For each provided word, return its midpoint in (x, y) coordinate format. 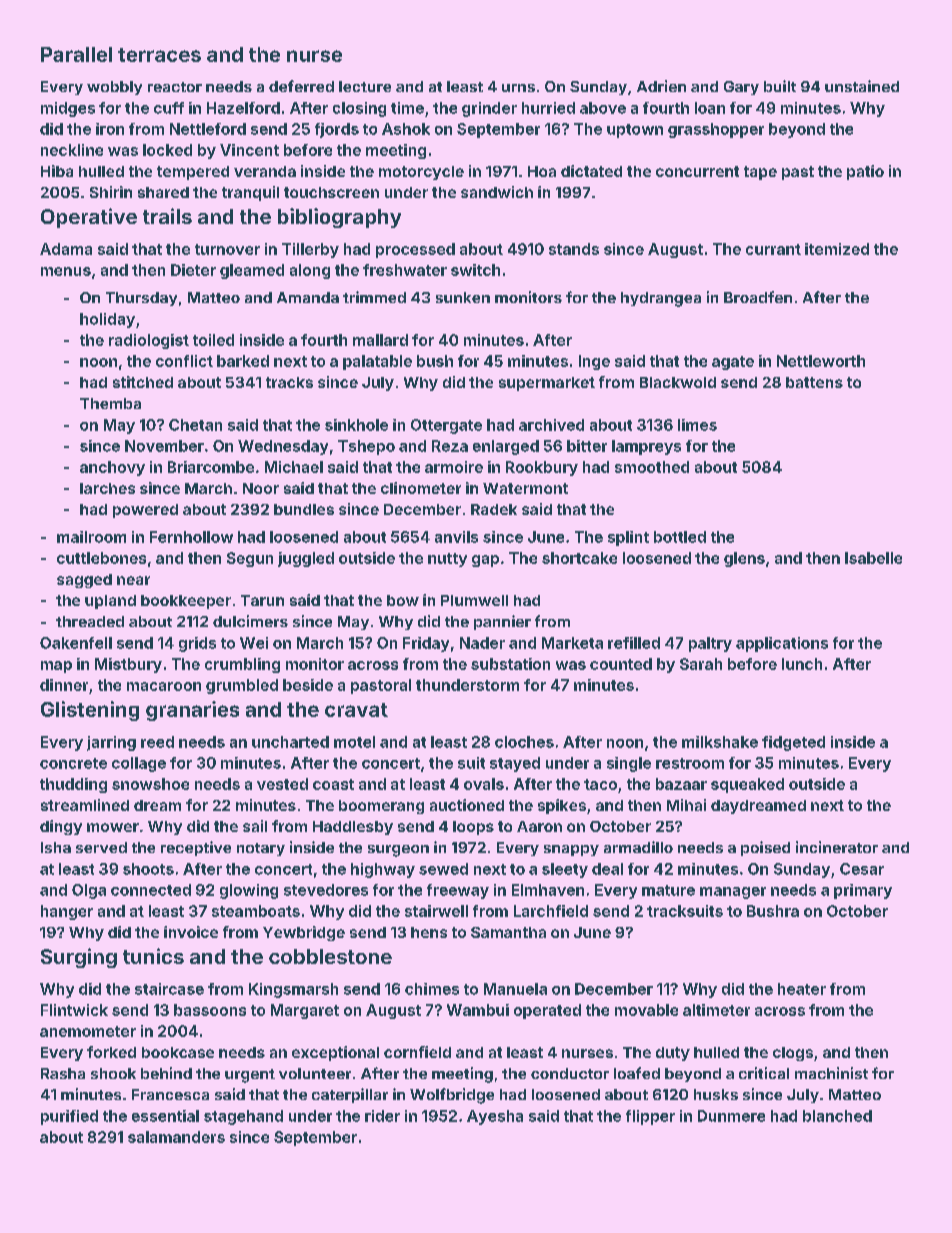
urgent (250, 1076)
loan (710, 108)
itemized (837, 249)
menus (66, 271)
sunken (463, 297)
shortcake (579, 558)
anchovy (112, 468)
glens (744, 559)
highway (383, 870)
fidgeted (793, 743)
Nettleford (208, 129)
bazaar (681, 784)
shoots (148, 869)
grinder (489, 109)
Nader (482, 643)
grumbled (242, 686)
